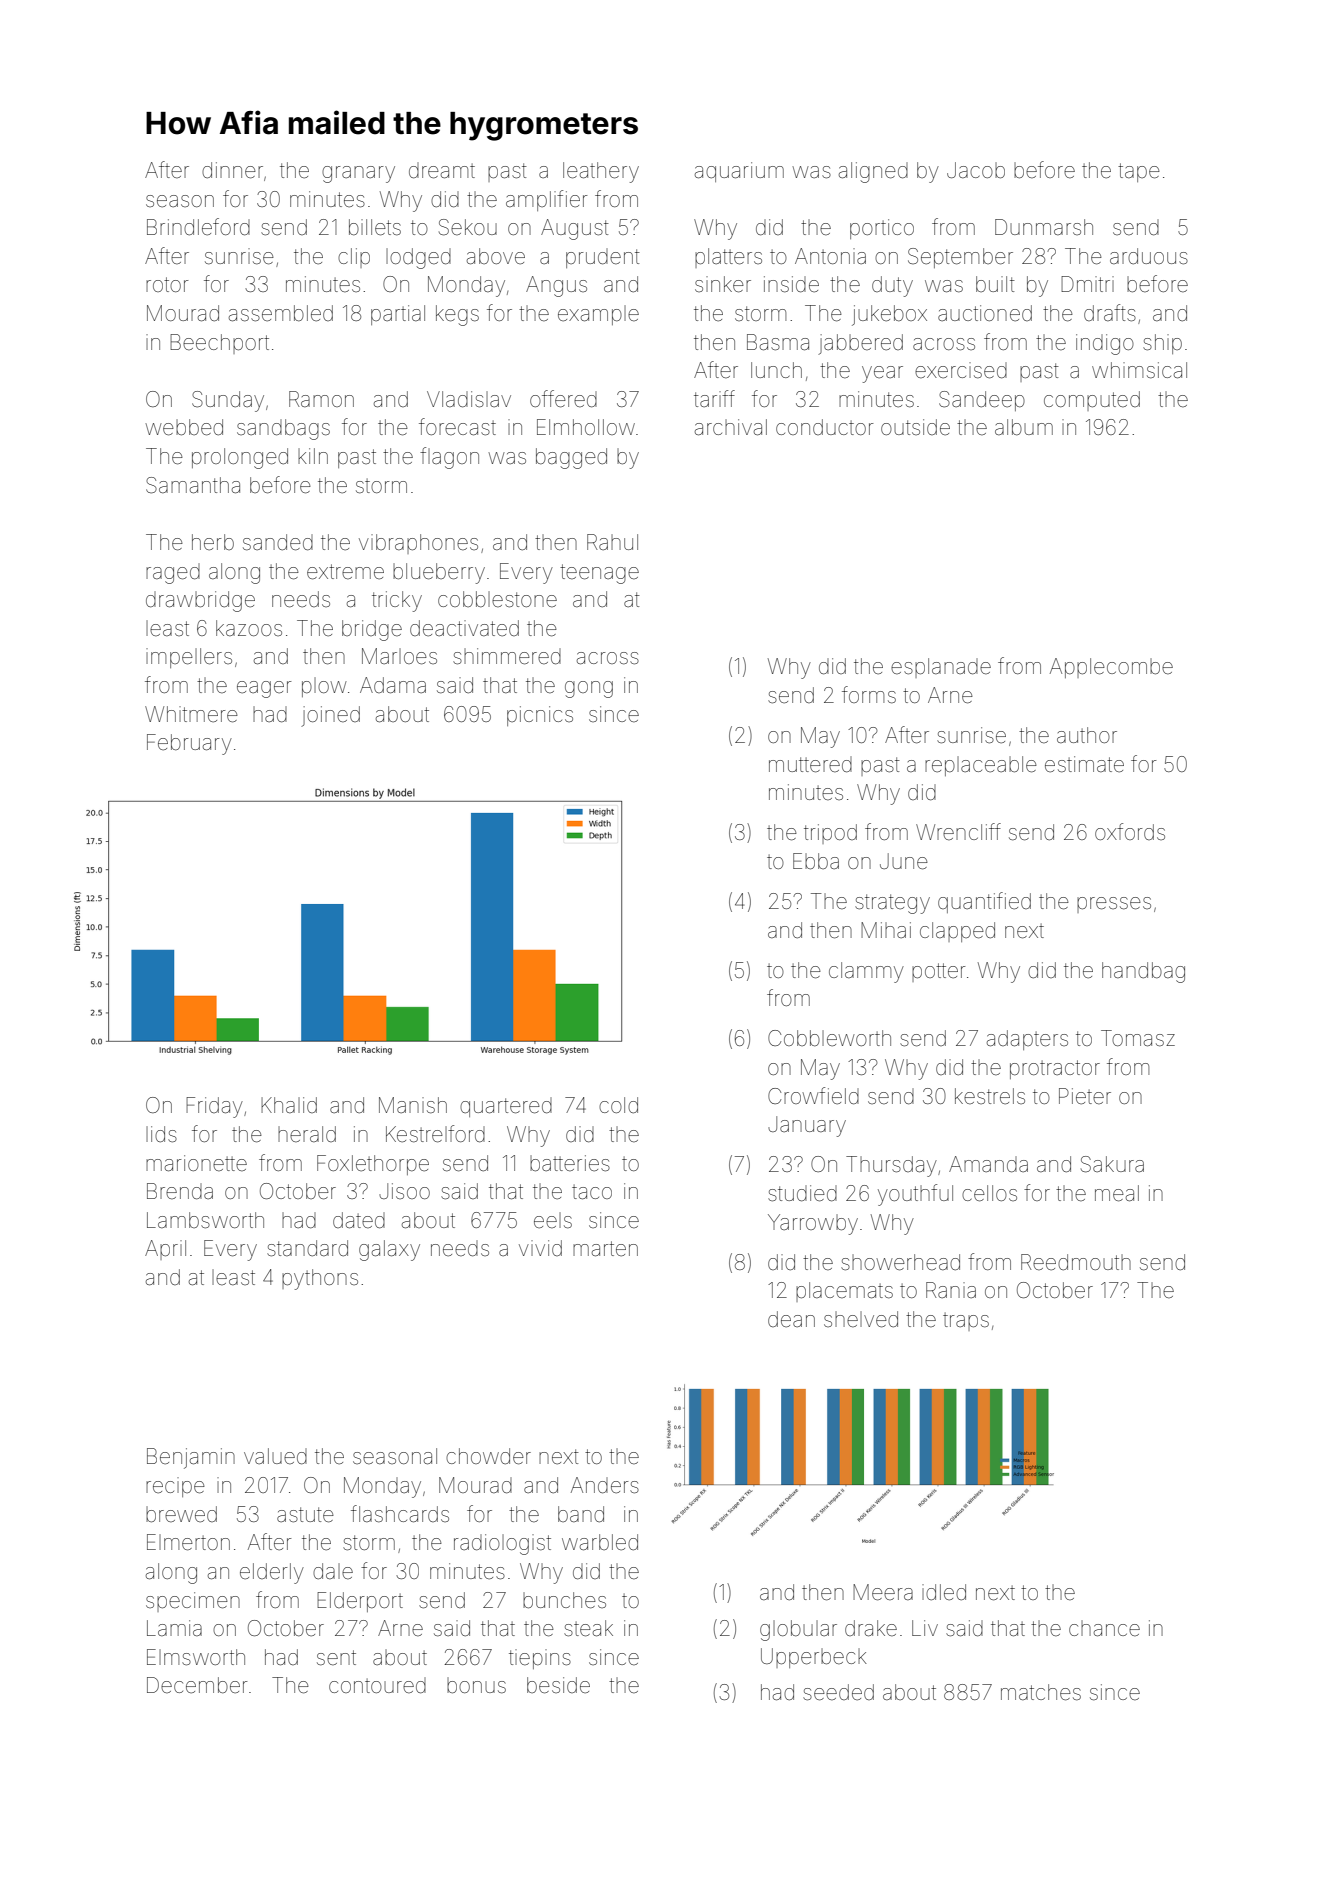 Image resolution: width=1334 pixels, height=1886 pixels. I want to click on oxfords, so click(1130, 831).
